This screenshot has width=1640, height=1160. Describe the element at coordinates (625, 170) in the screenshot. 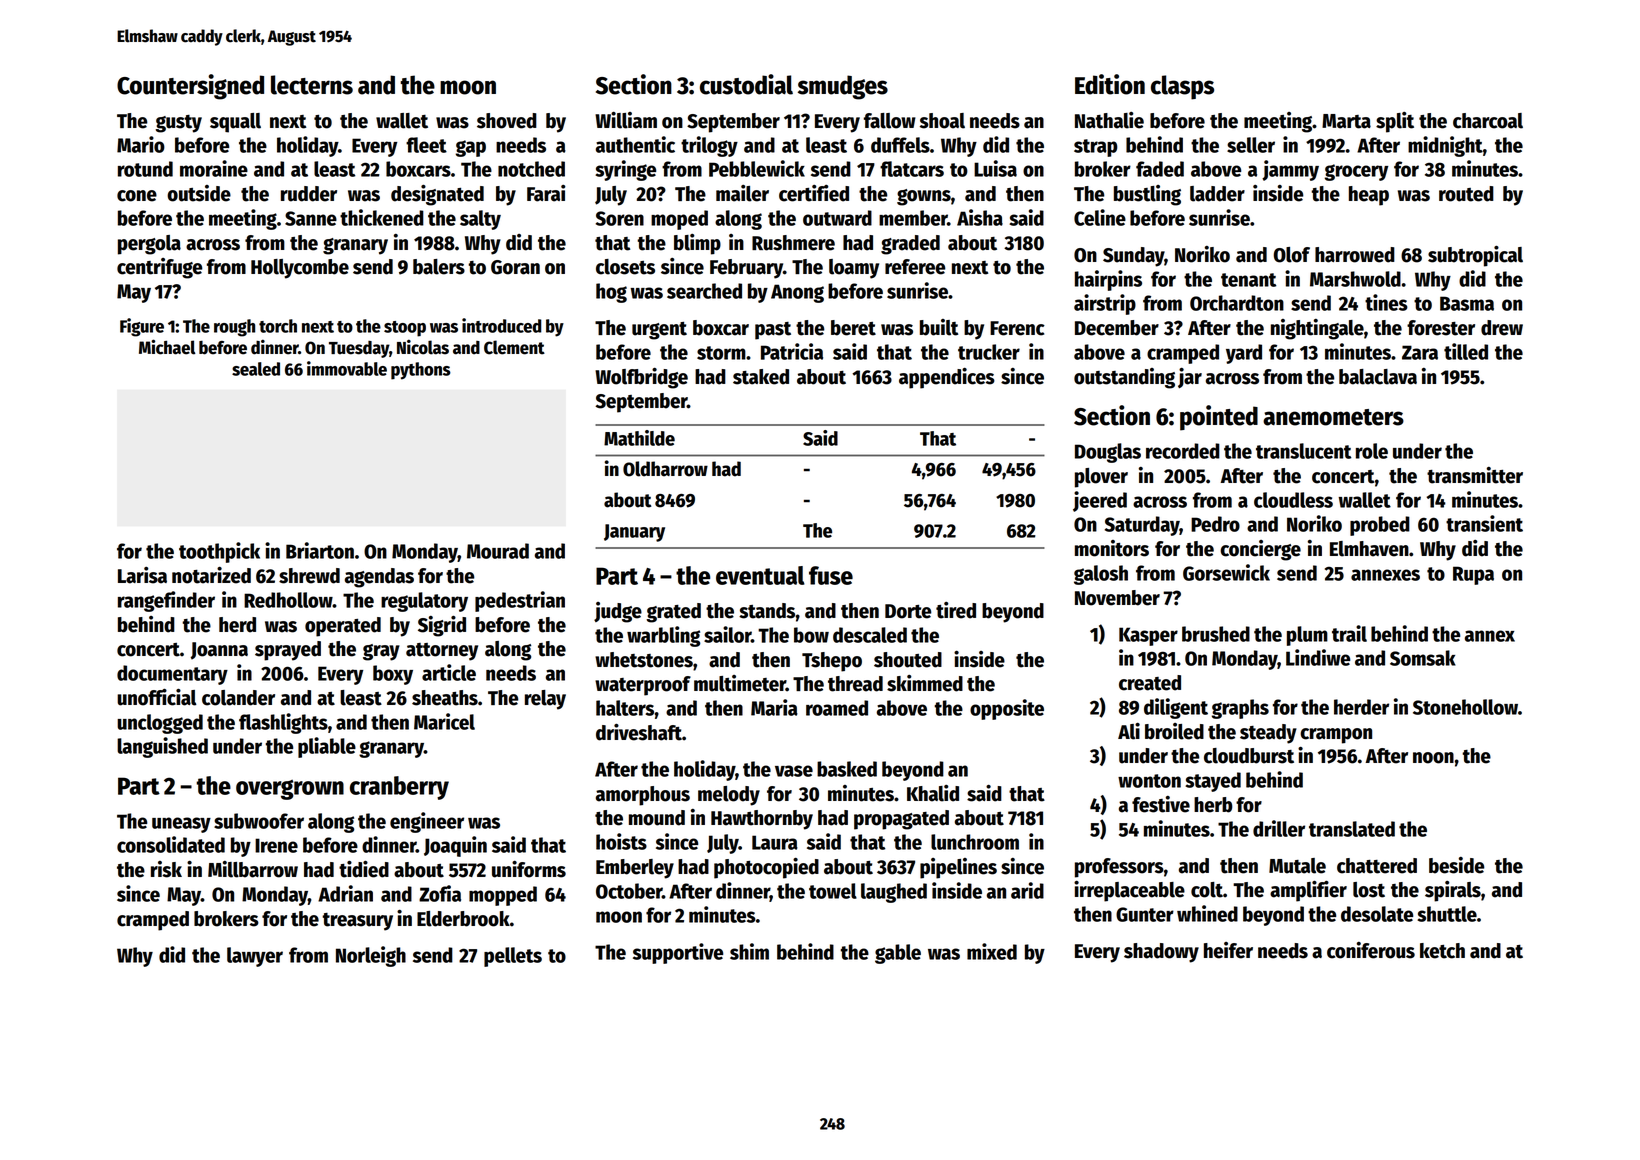

I see `syringe` at that location.
